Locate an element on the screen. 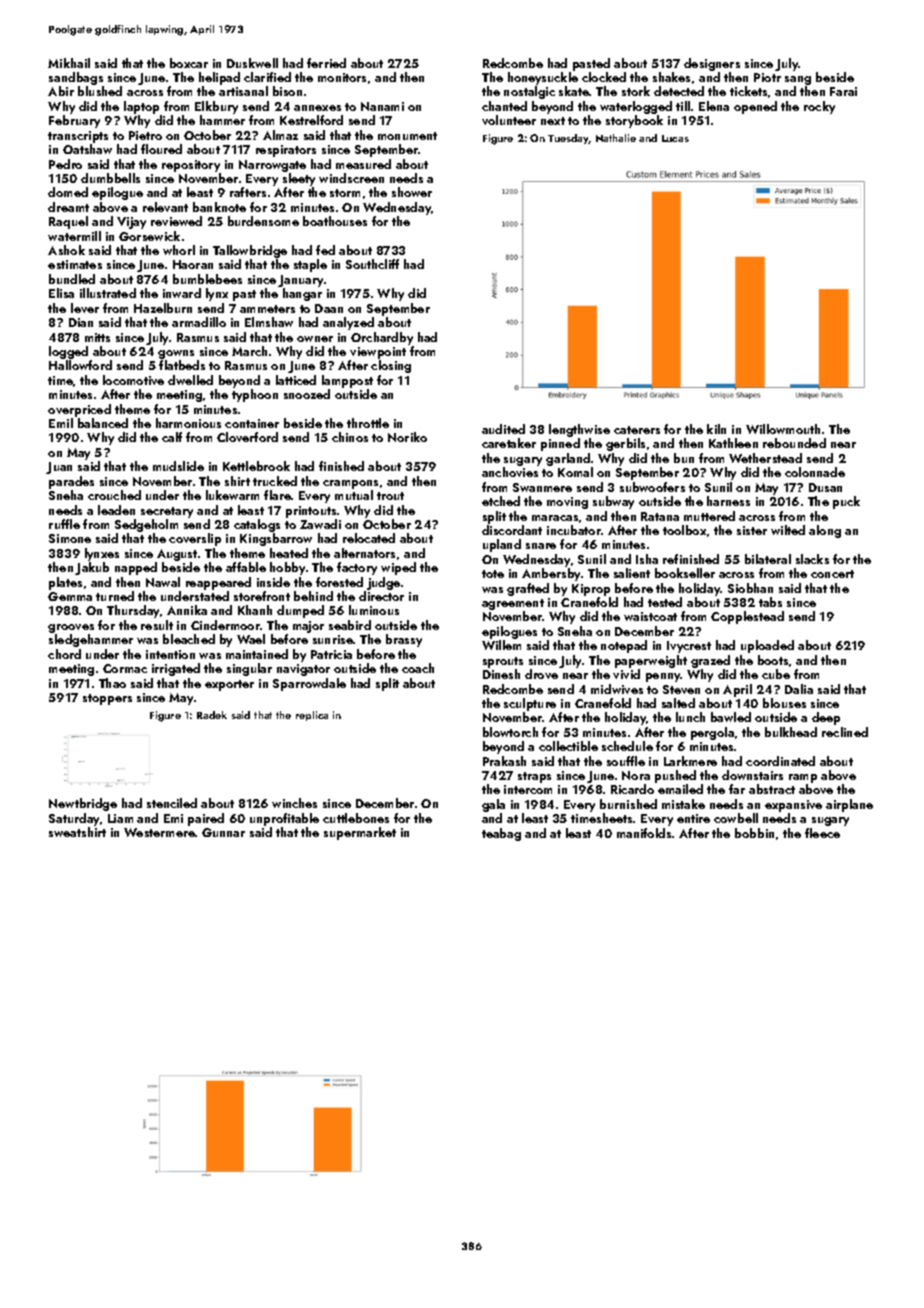 Image resolution: width=924 pixels, height=1308 pixels. Noriko is located at coordinates (407, 437).
